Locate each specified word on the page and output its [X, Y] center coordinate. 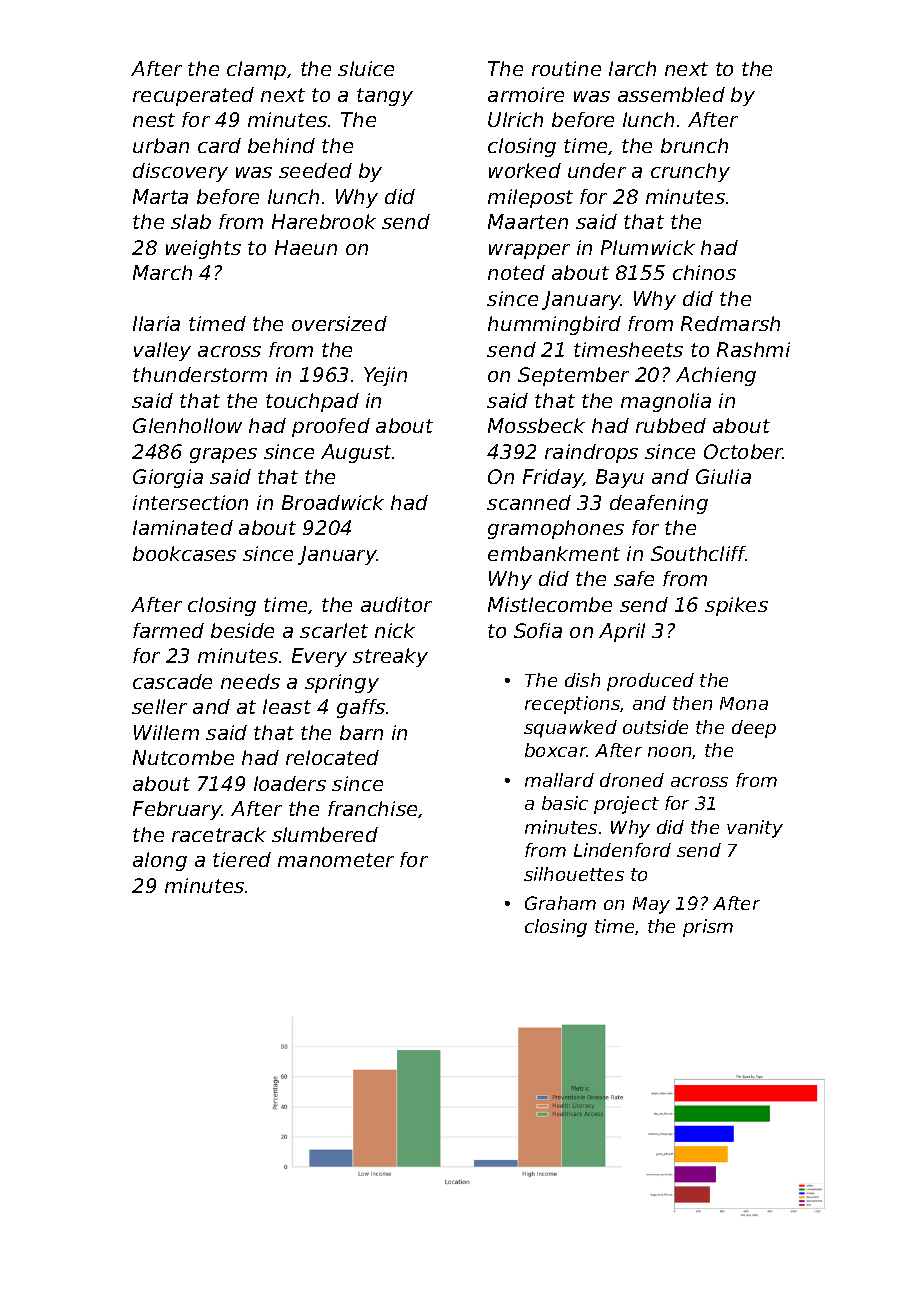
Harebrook [324, 221]
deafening [659, 504]
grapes [223, 455]
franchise [372, 808]
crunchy [690, 172]
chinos [704, 272]
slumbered [325, 834]
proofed [331, 427]
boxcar [556, 750]
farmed [168, 630]
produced [650, 682]
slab [191, 221]
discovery [180, 172]
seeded [315, 170]
